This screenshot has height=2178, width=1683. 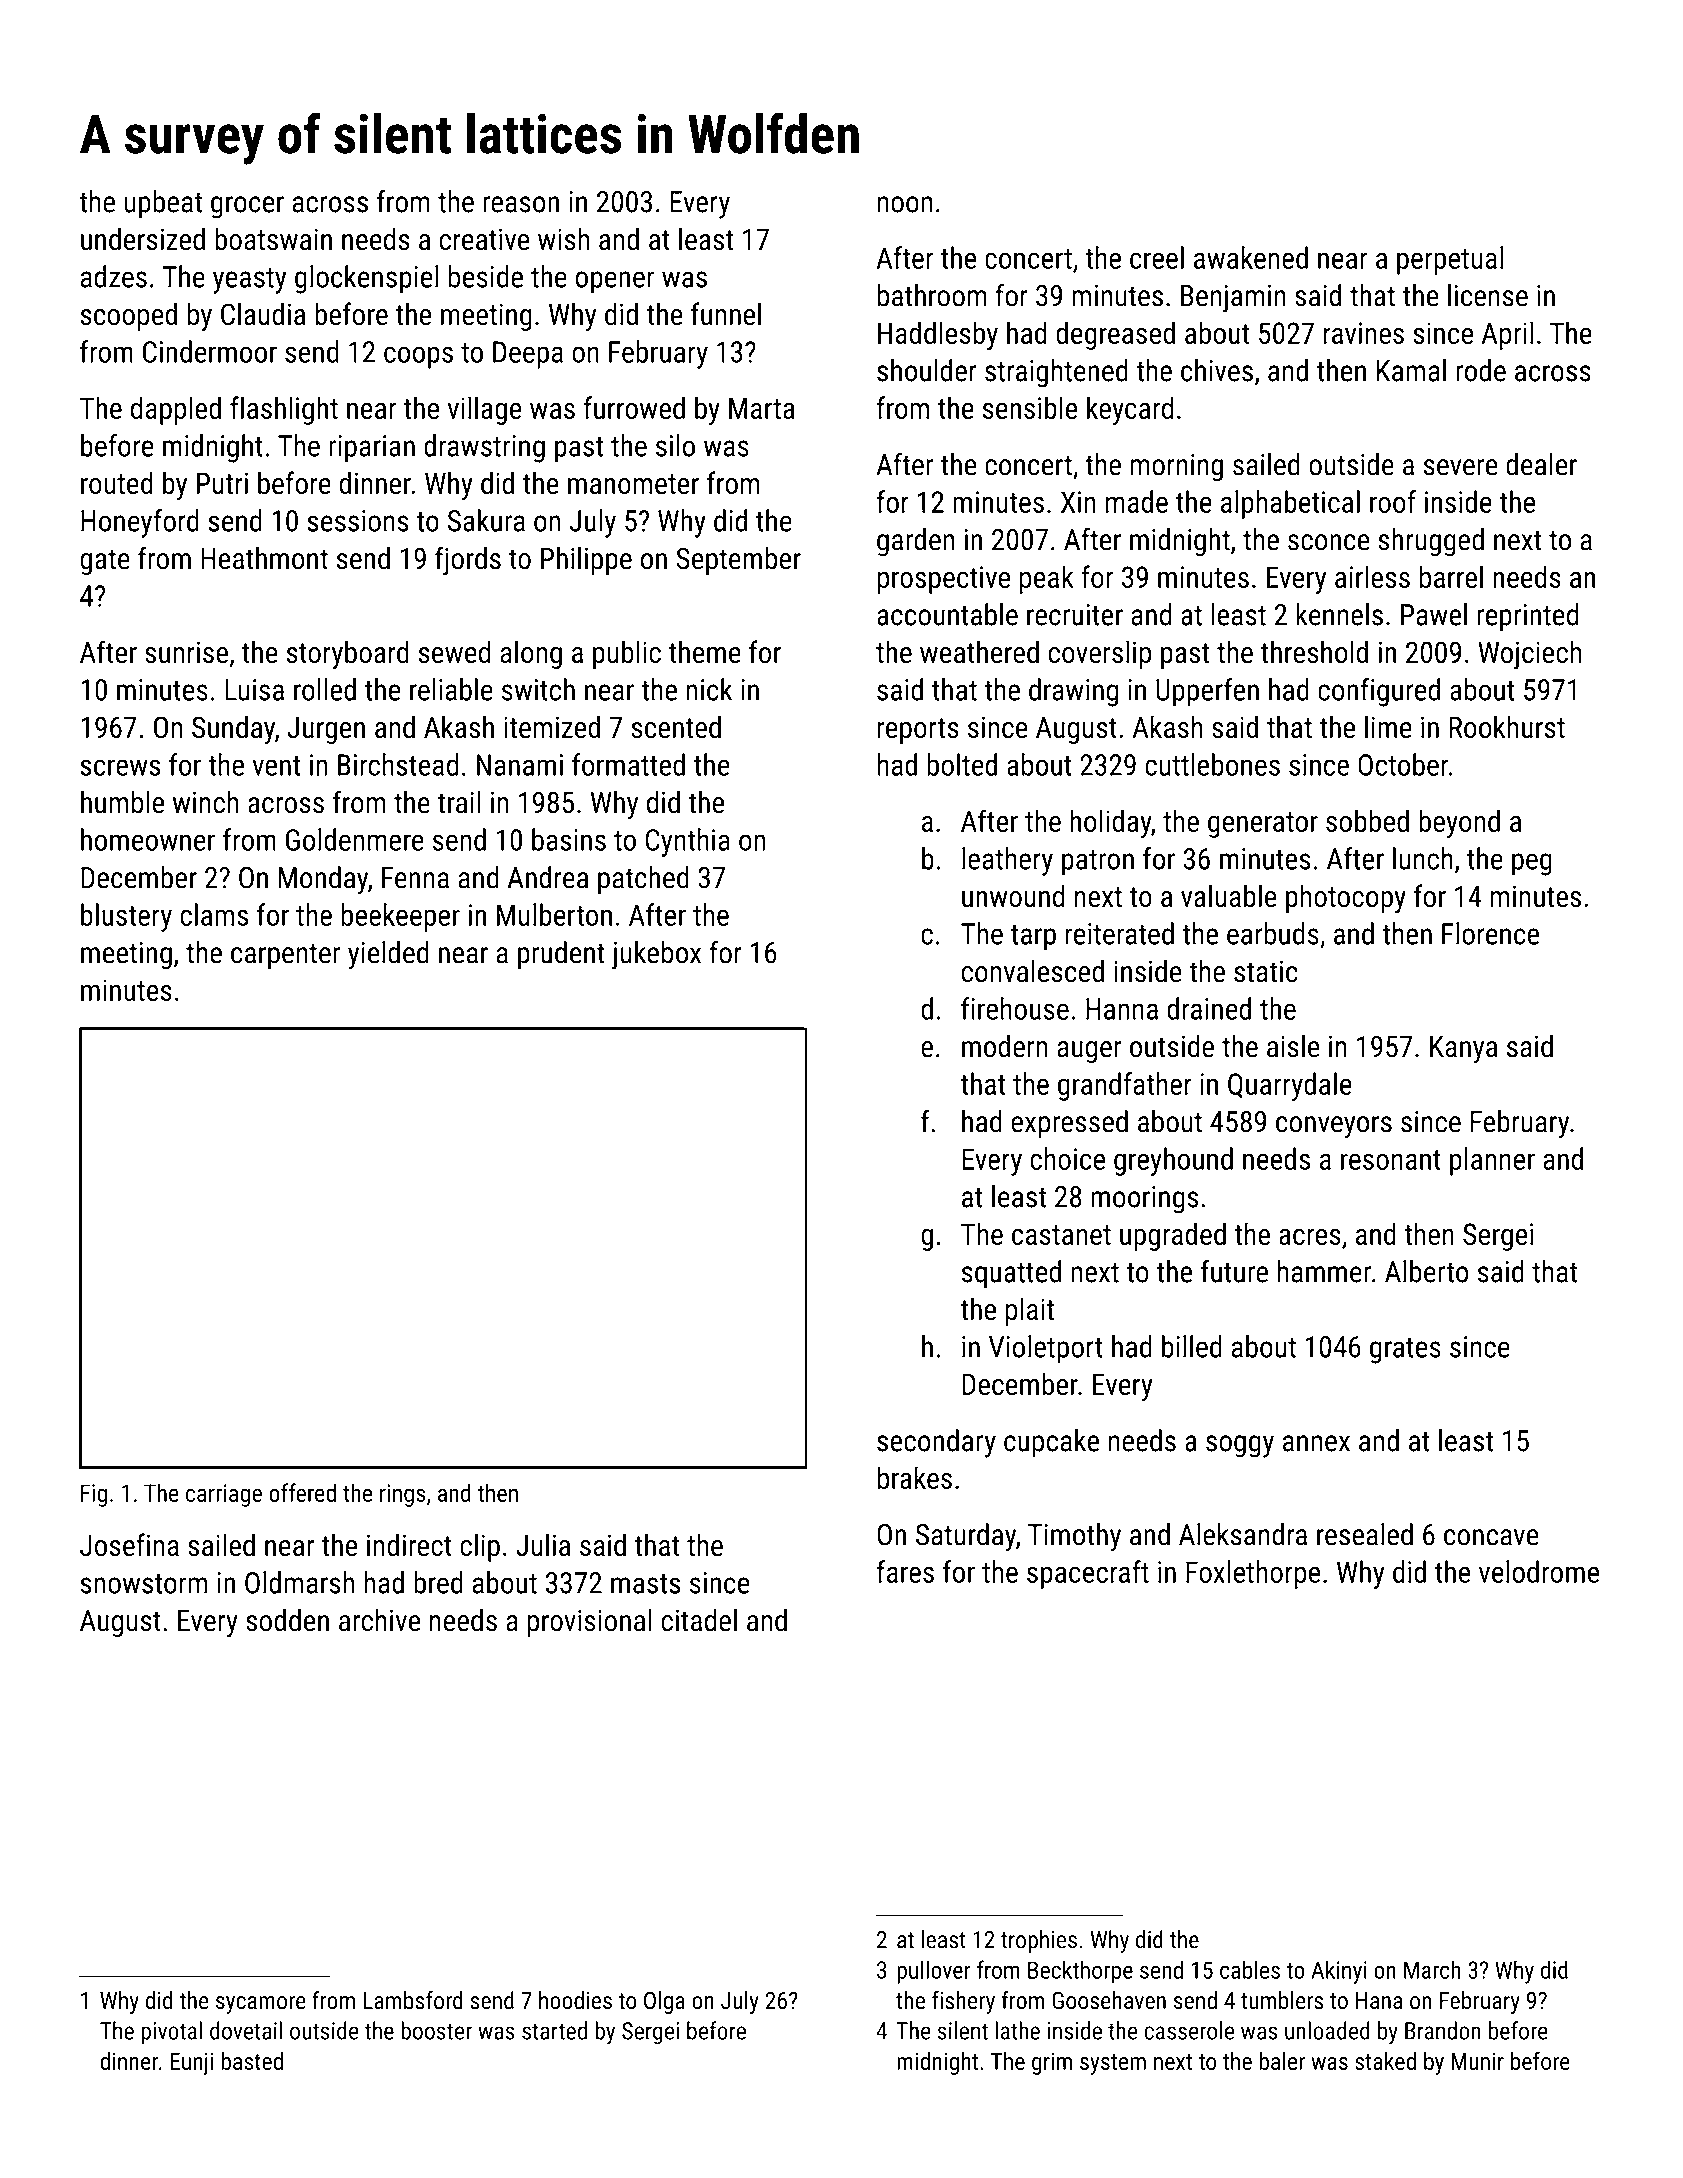 What do you see at coordinates (1463, 1050) in the screenshot?
I see `Kanya` at bounding box center [1463, 1050].
